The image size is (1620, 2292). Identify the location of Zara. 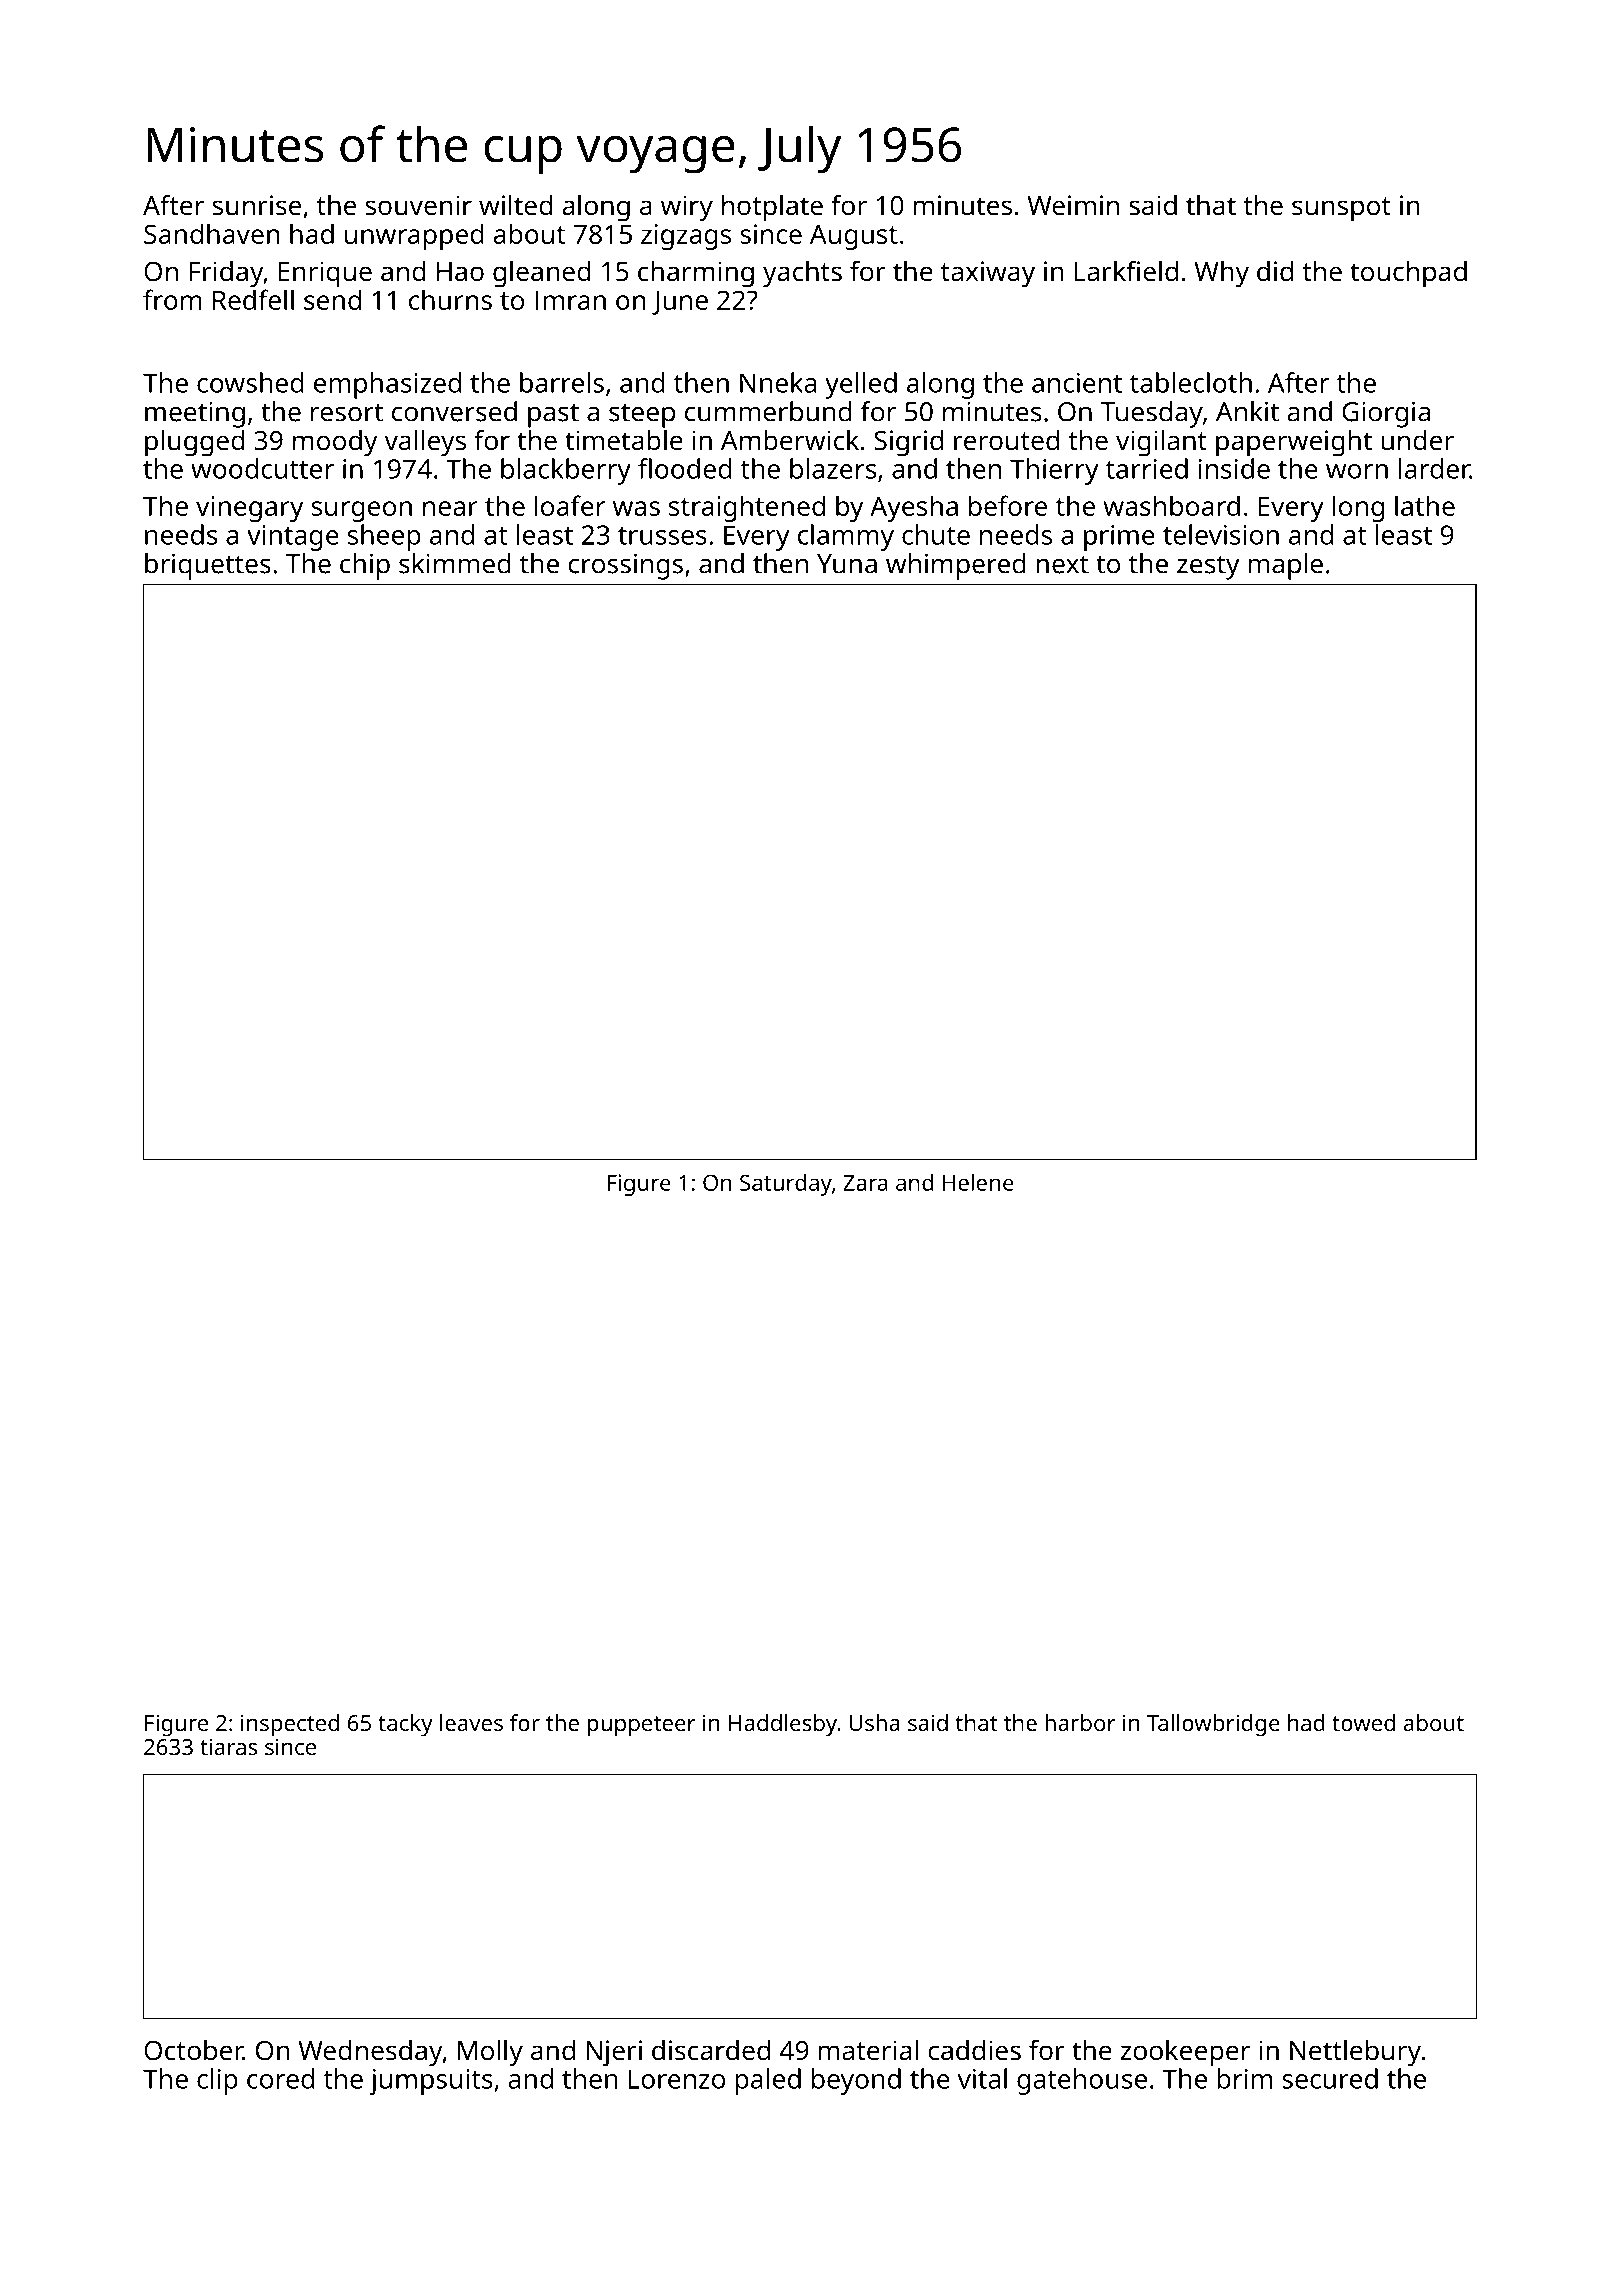
(865, 1183).
